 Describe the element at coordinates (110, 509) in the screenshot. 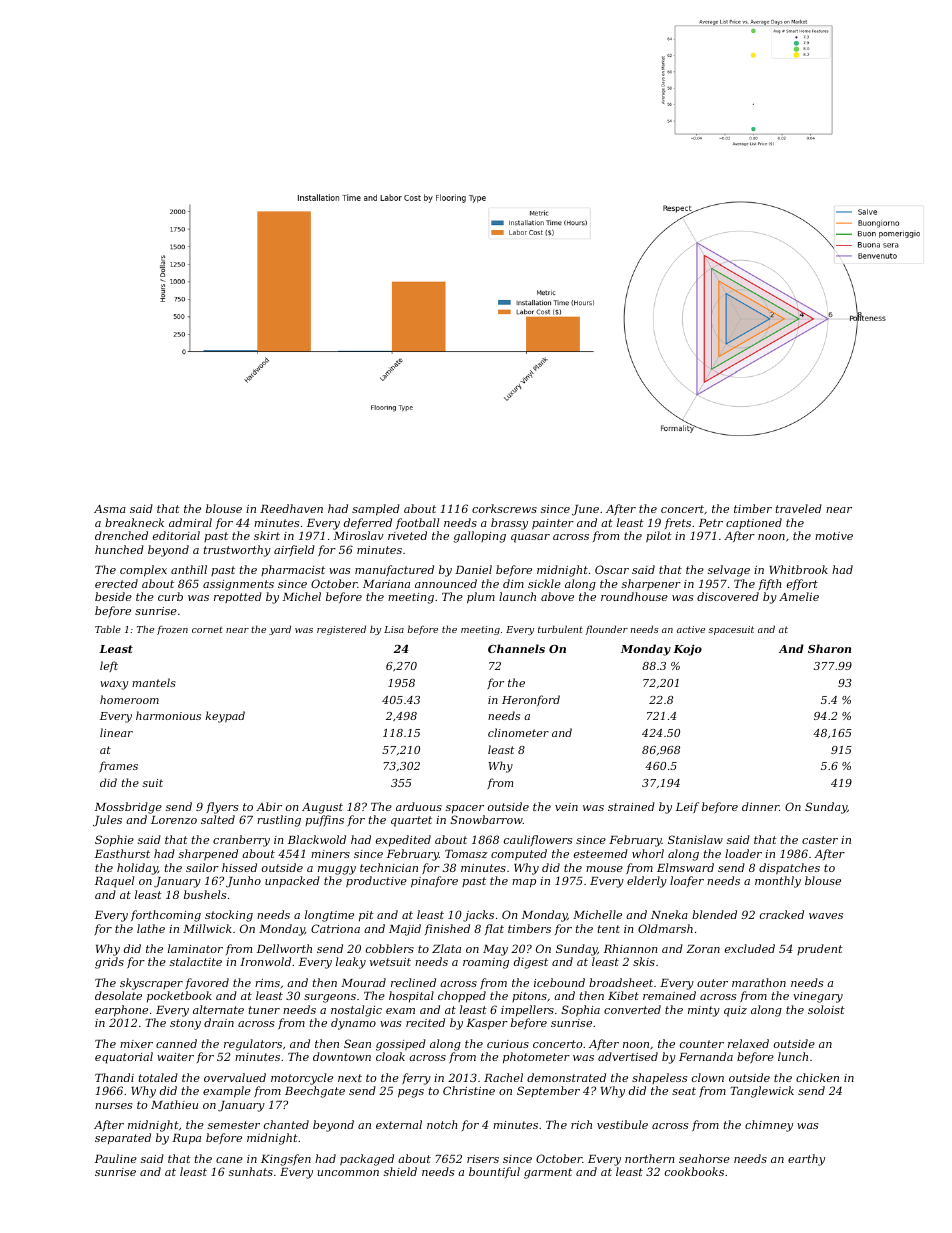

I see `Asma` at that location.
